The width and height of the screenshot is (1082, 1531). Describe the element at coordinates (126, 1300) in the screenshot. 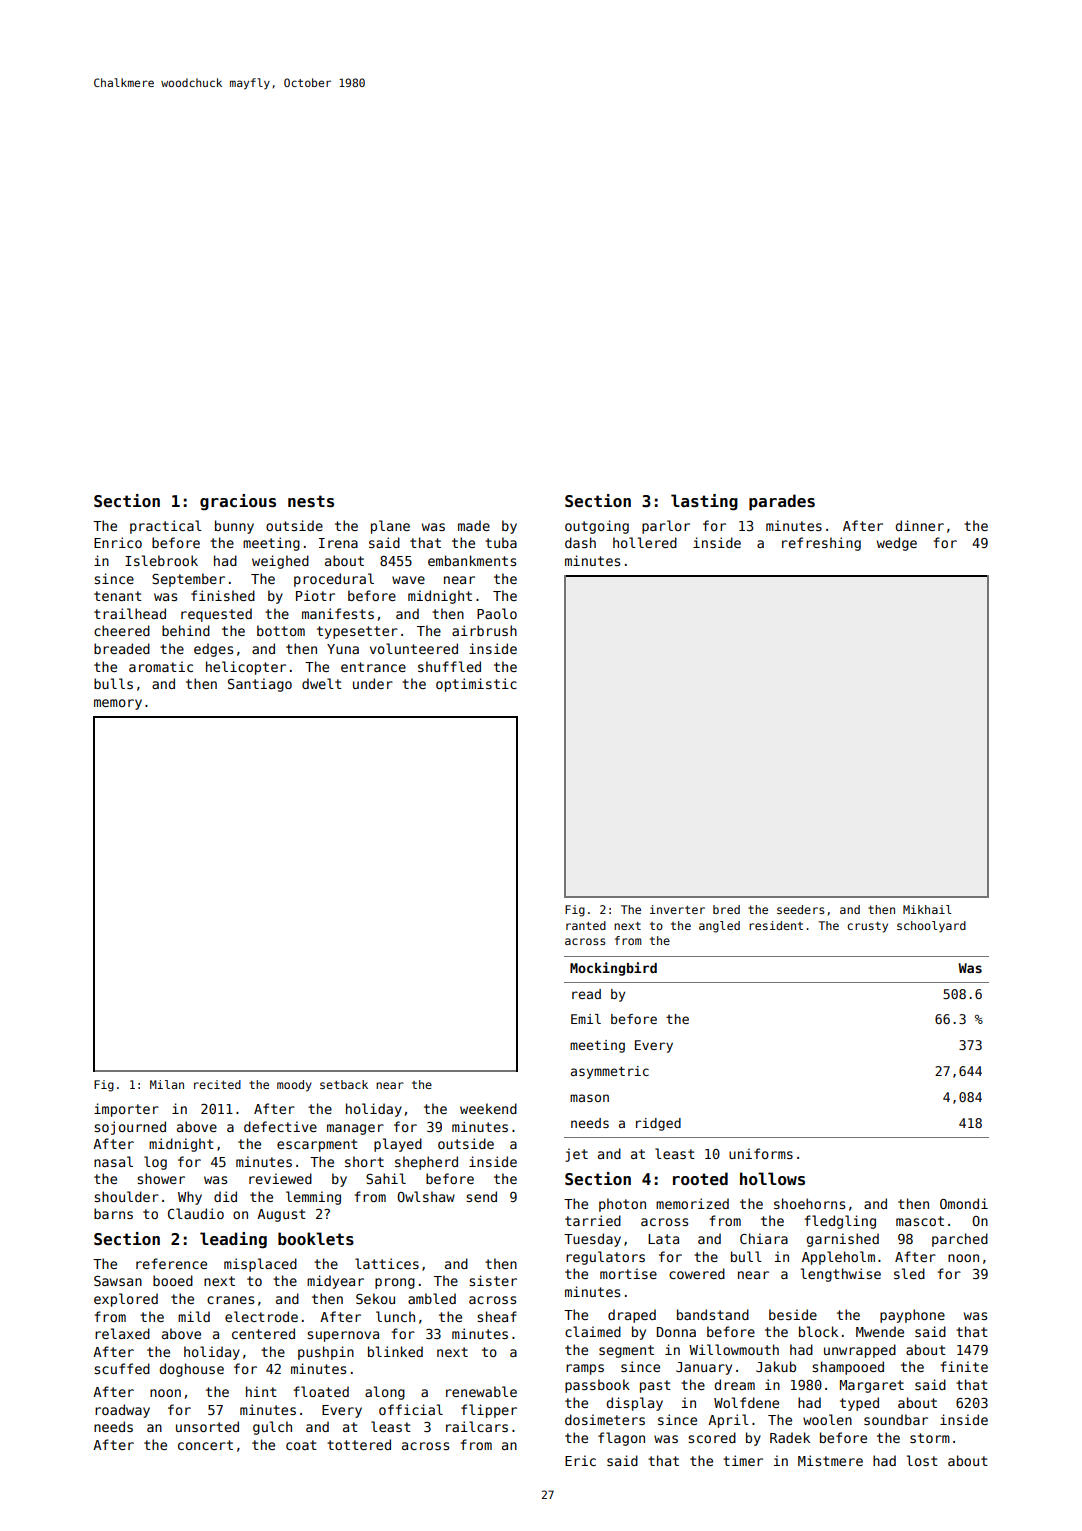

I see `explored` at that location.
